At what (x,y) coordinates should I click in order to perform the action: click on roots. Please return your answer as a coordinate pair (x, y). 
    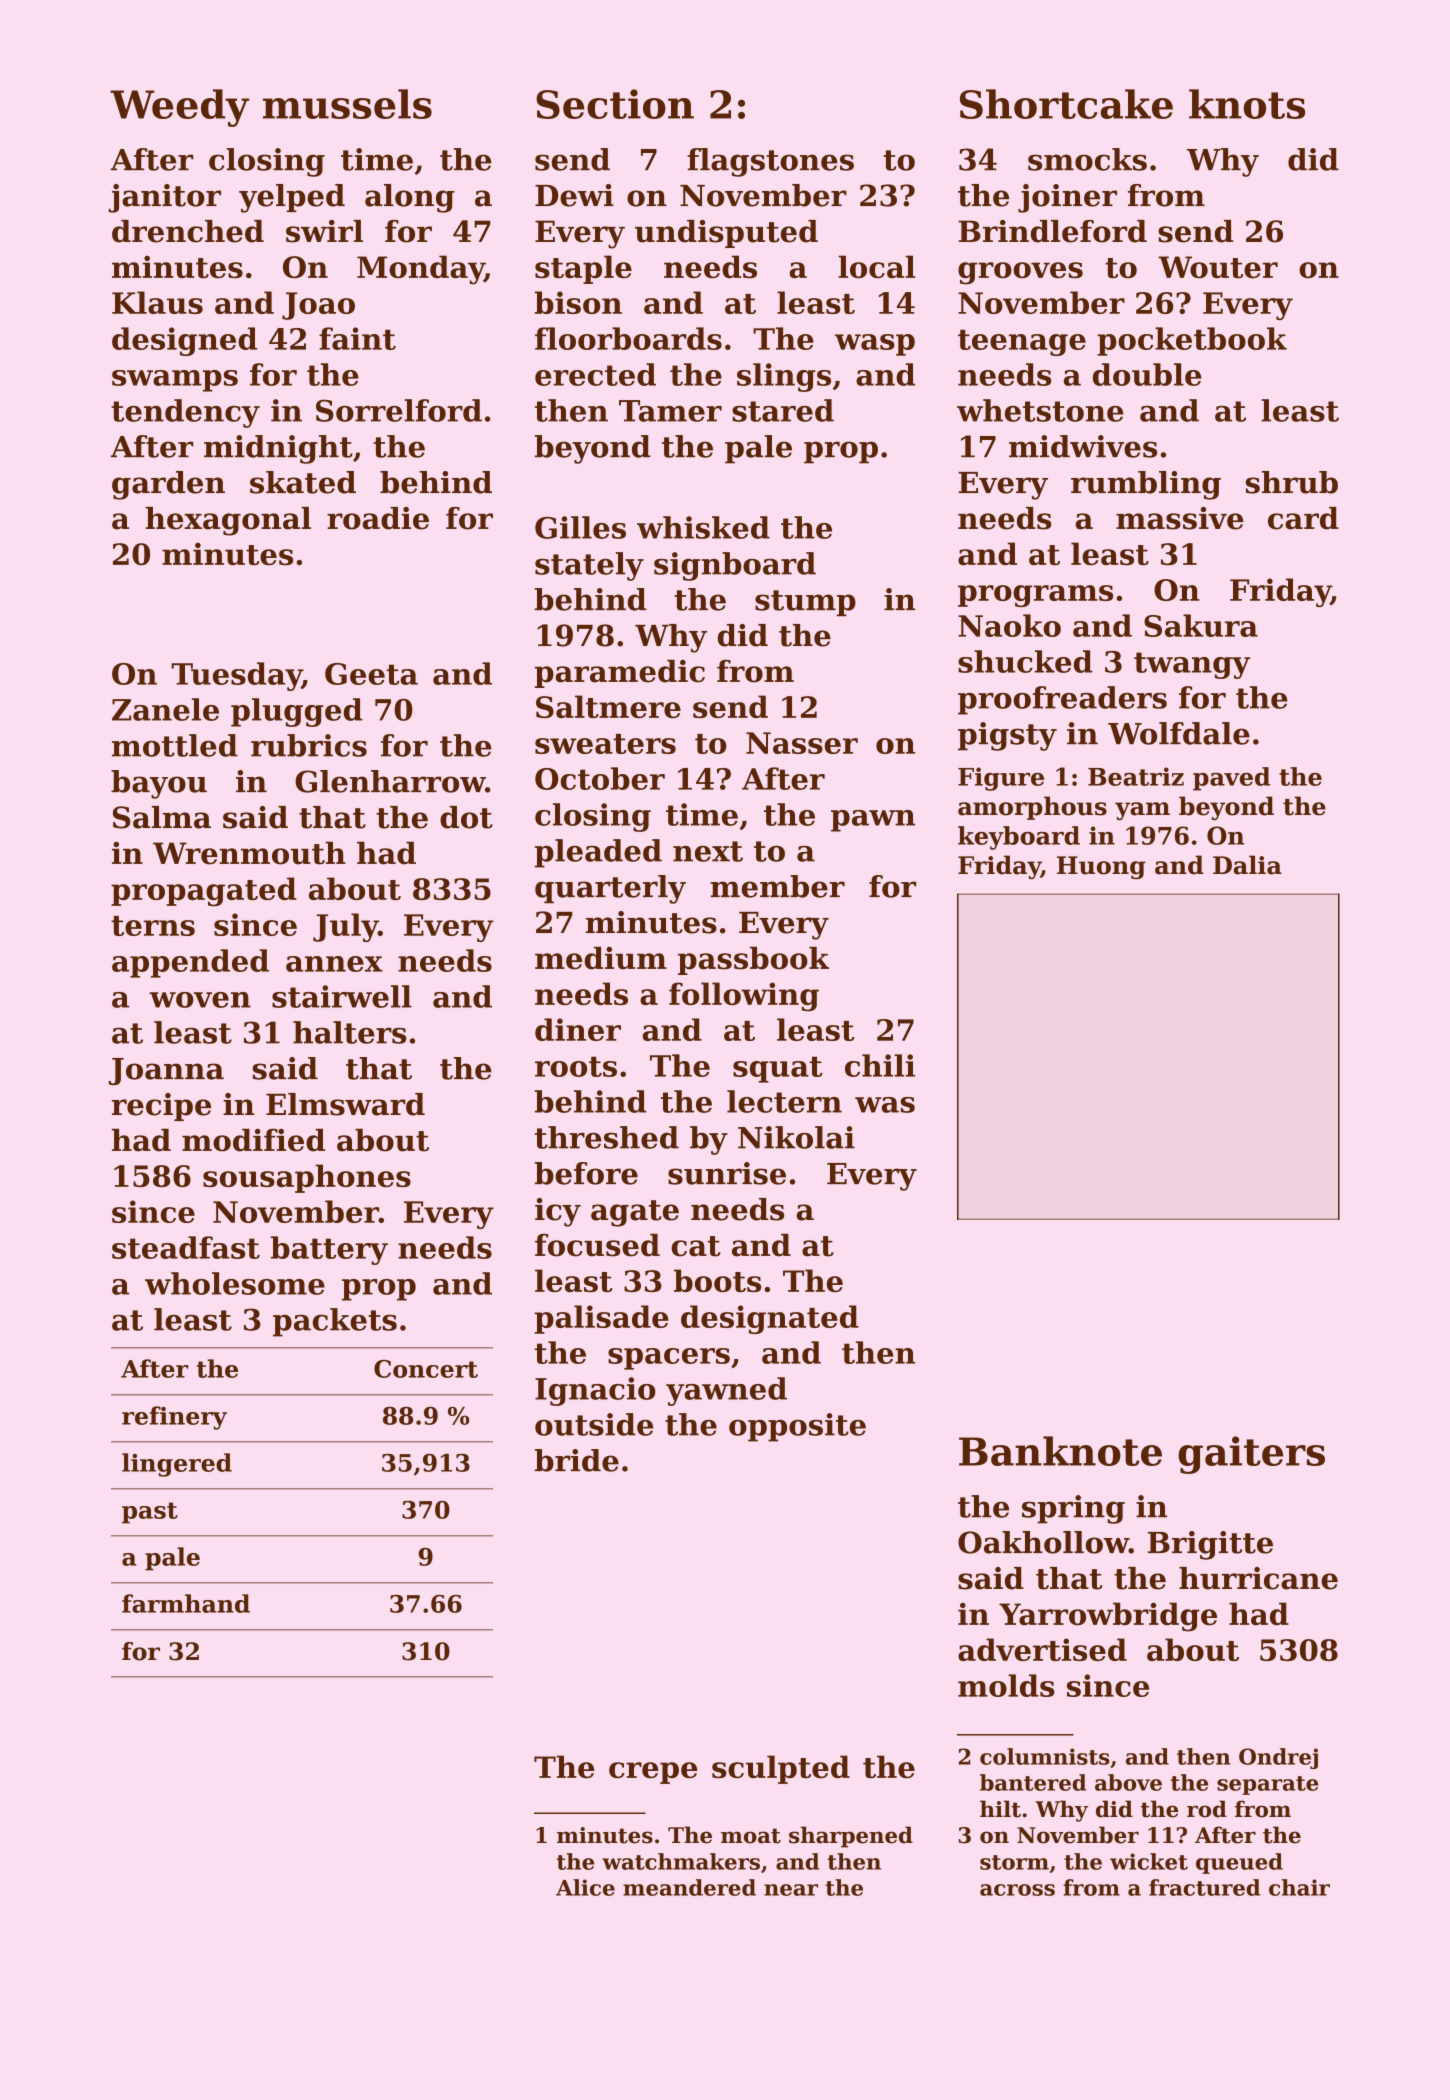
    Looking at the image, I should click on (576, 1066).
